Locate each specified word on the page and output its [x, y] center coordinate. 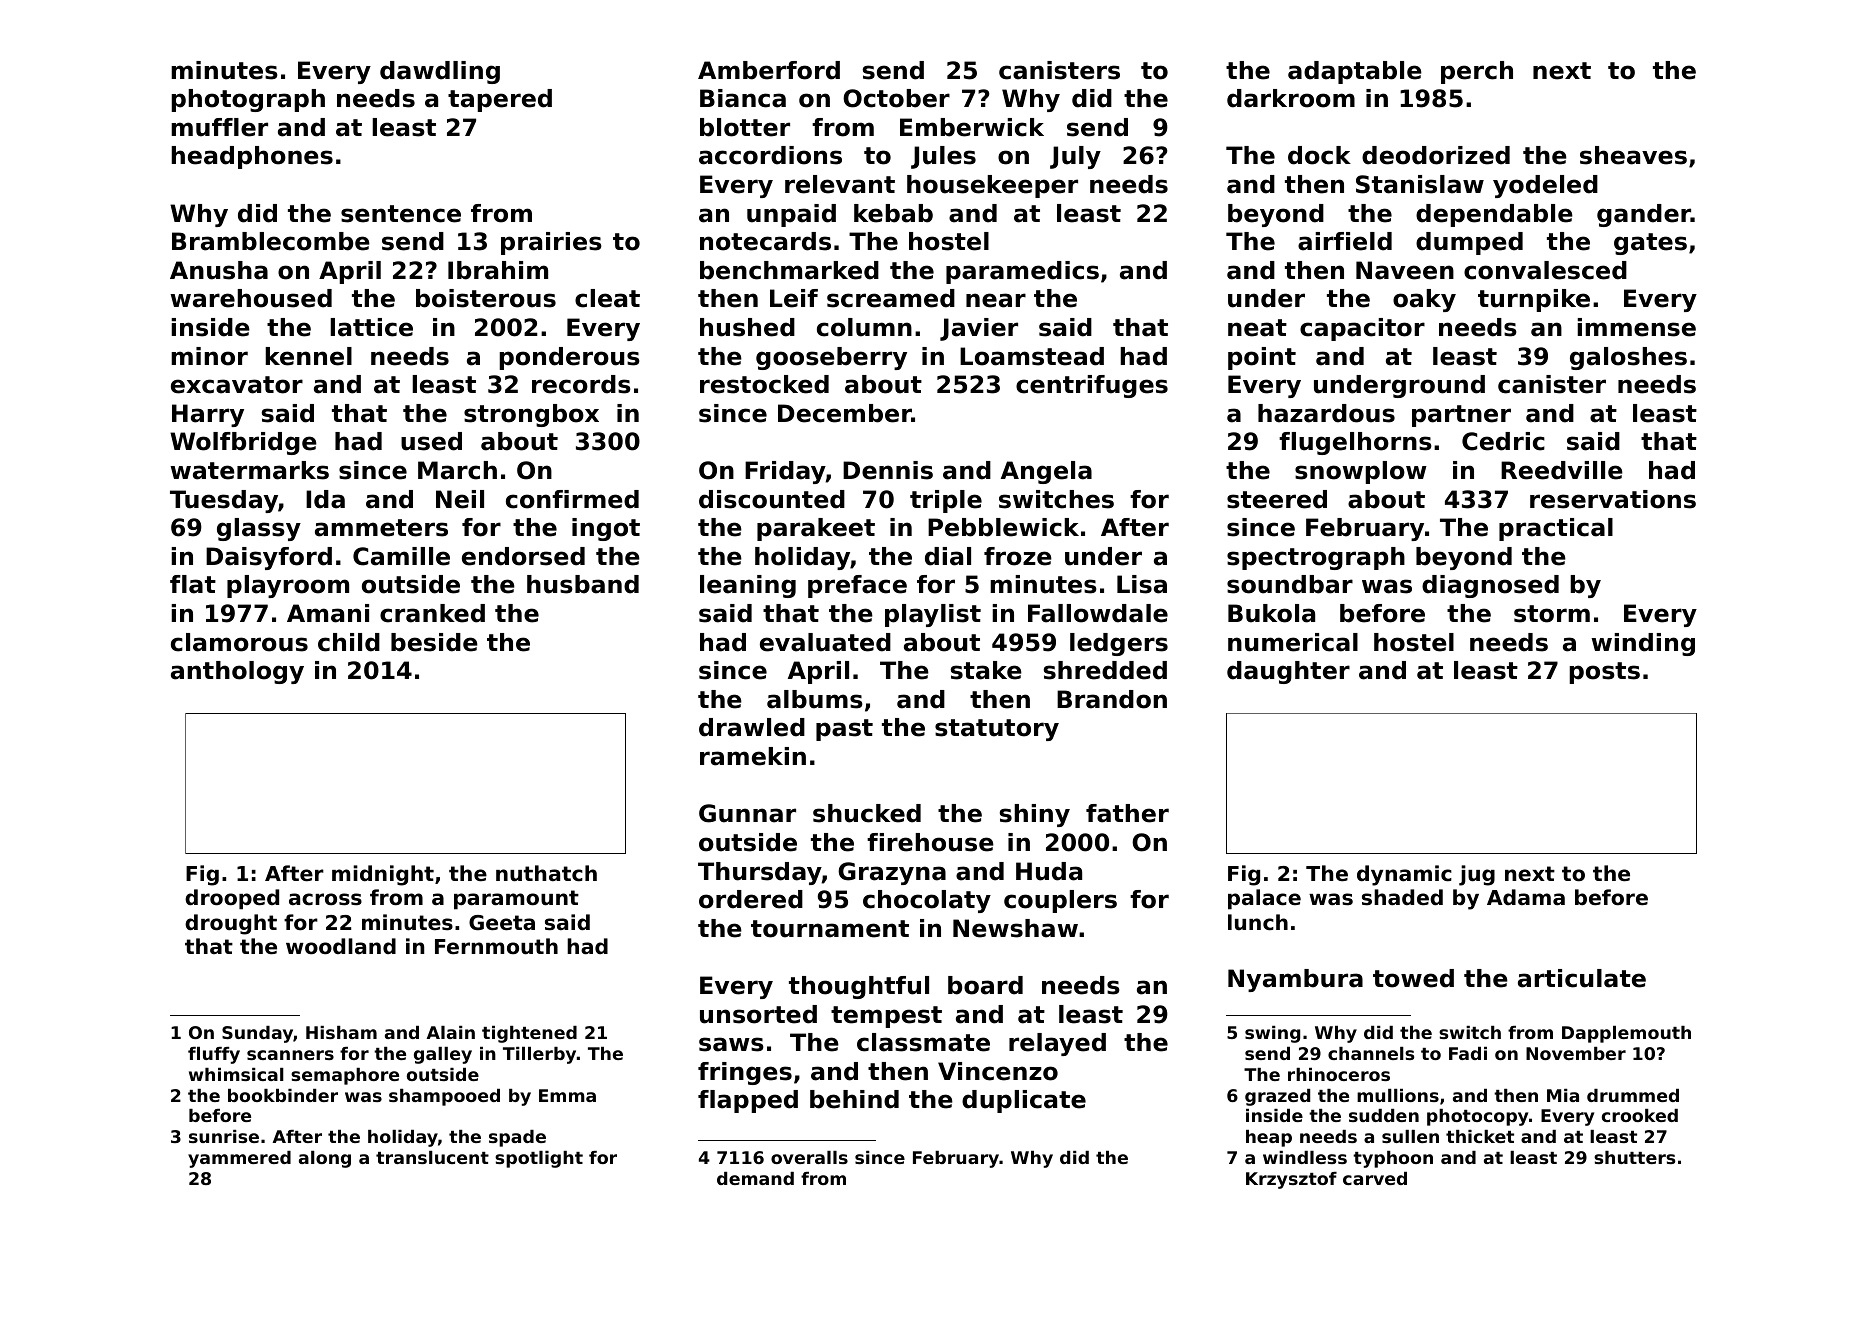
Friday [785, 472]
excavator [237, 385]
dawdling [440, 72]
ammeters [381, 528]
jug [1477, 875]
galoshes [1628, 358]
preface [857, 586]
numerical [1293, 642]
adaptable [1355, 72]
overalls [809, 1157]
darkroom [1291, 98]
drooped [232, 899]
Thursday [760, 873]
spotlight [539, 1159]
